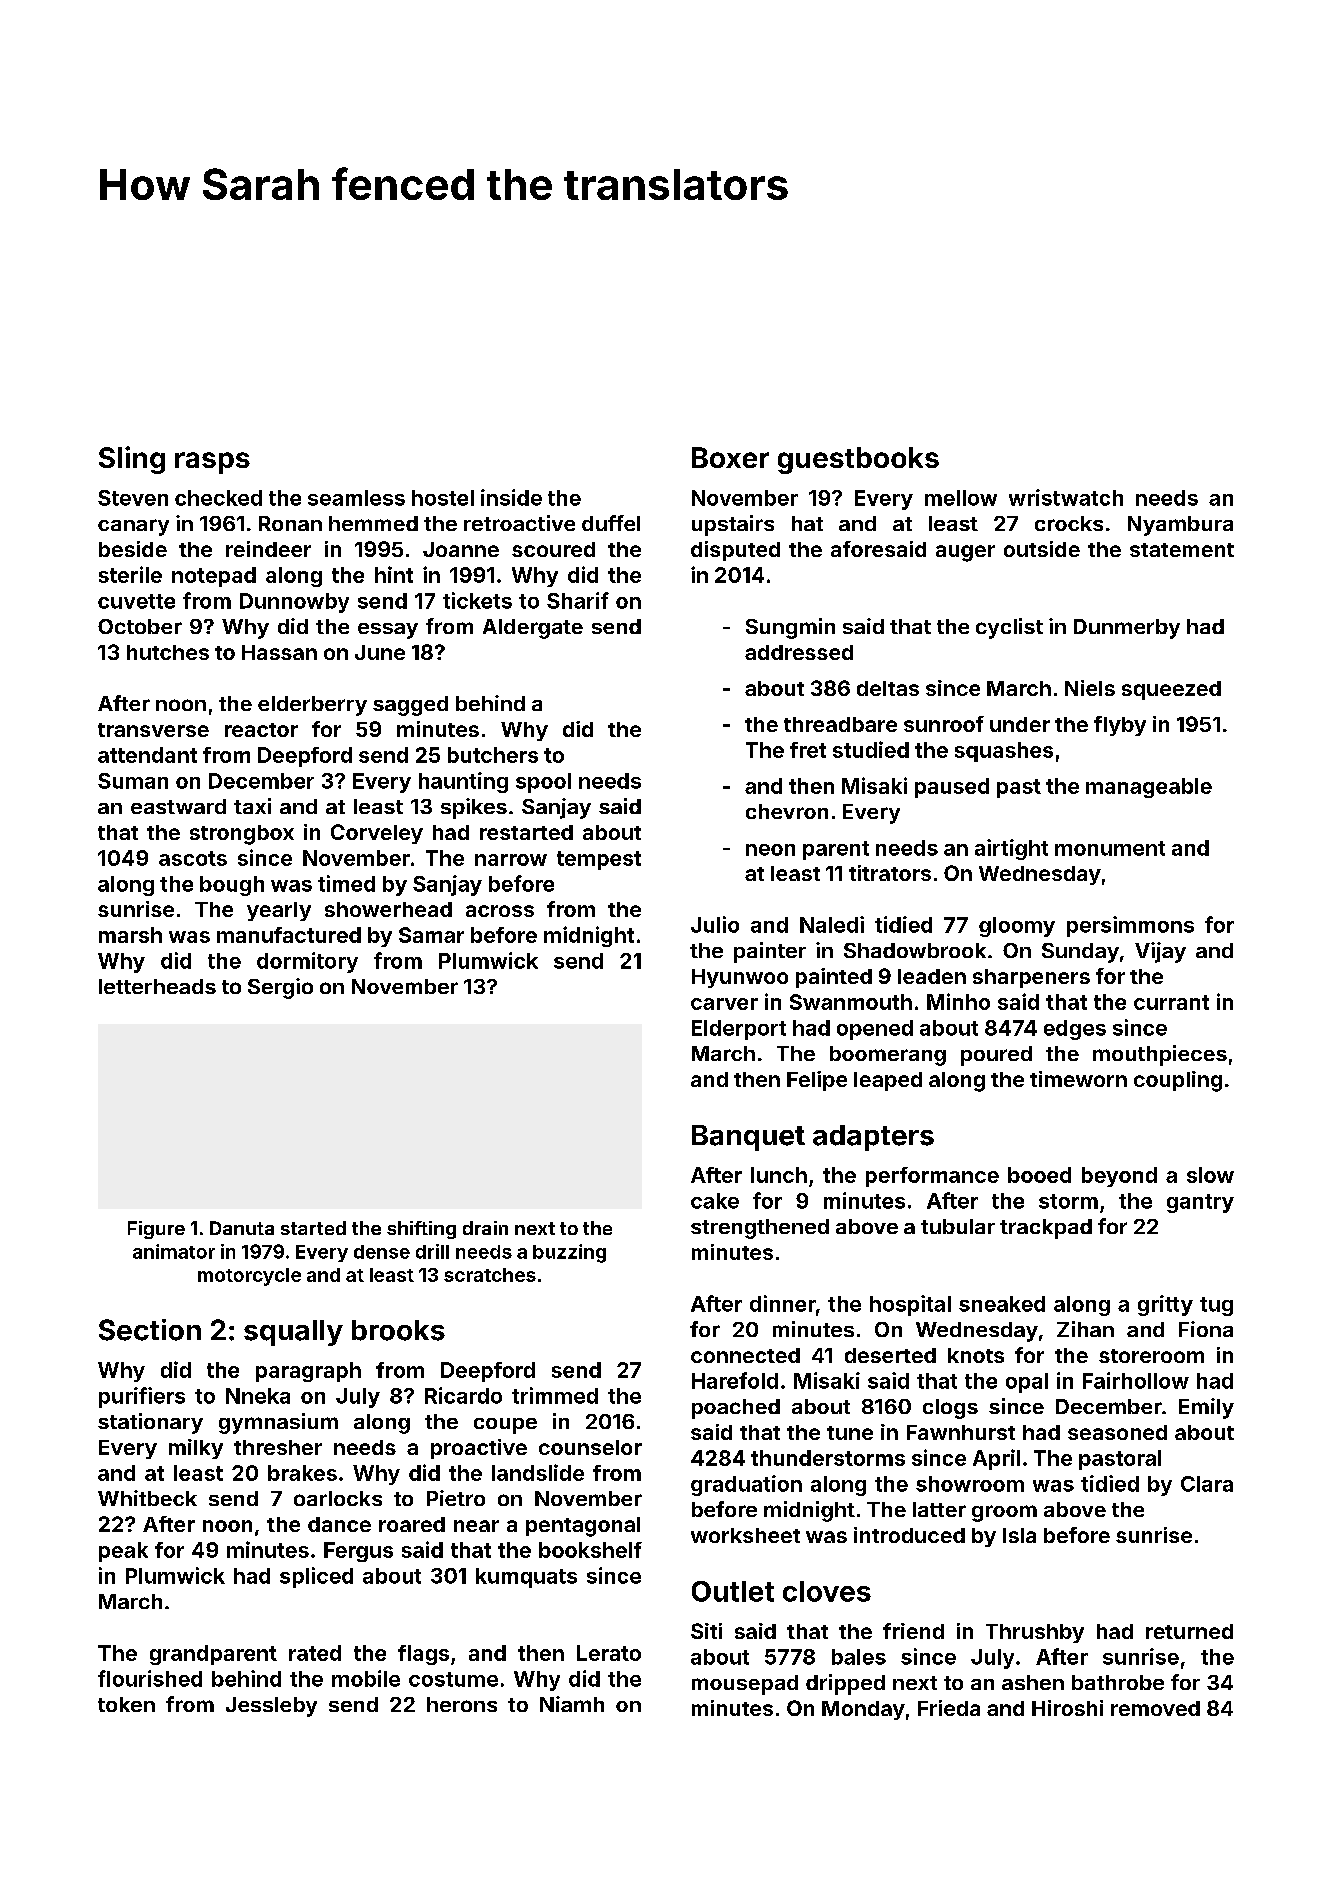 The height and width of the document is (1884, 1332). I want to click on shifting, so click(421, 1230).
